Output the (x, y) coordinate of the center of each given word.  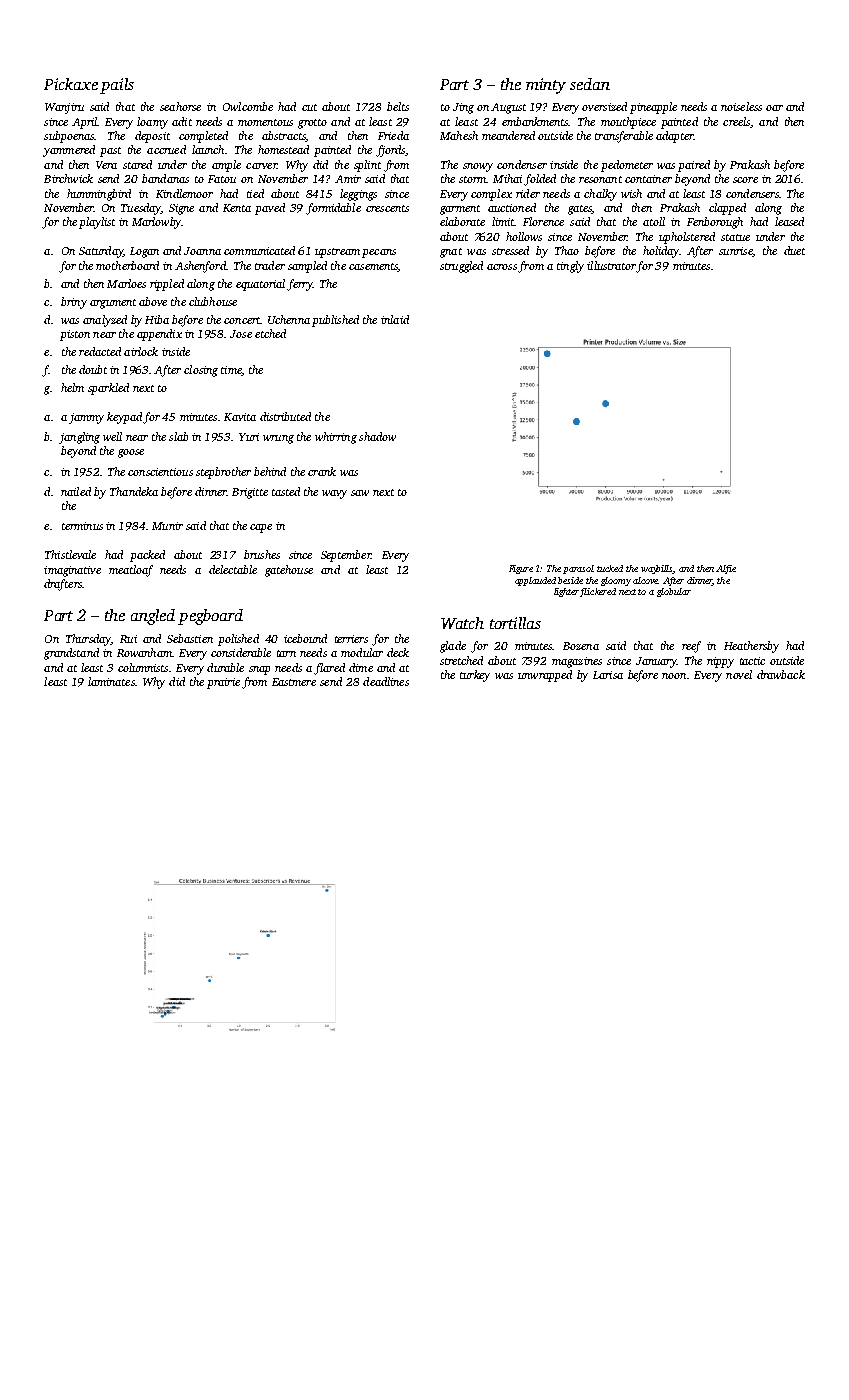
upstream (337, 253)
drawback (781, 674)
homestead (283, 149)
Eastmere (294, 682)
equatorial (260, 285)
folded (540, 180)
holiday (661, 252)
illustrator (611, 265)
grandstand (71, 654)
